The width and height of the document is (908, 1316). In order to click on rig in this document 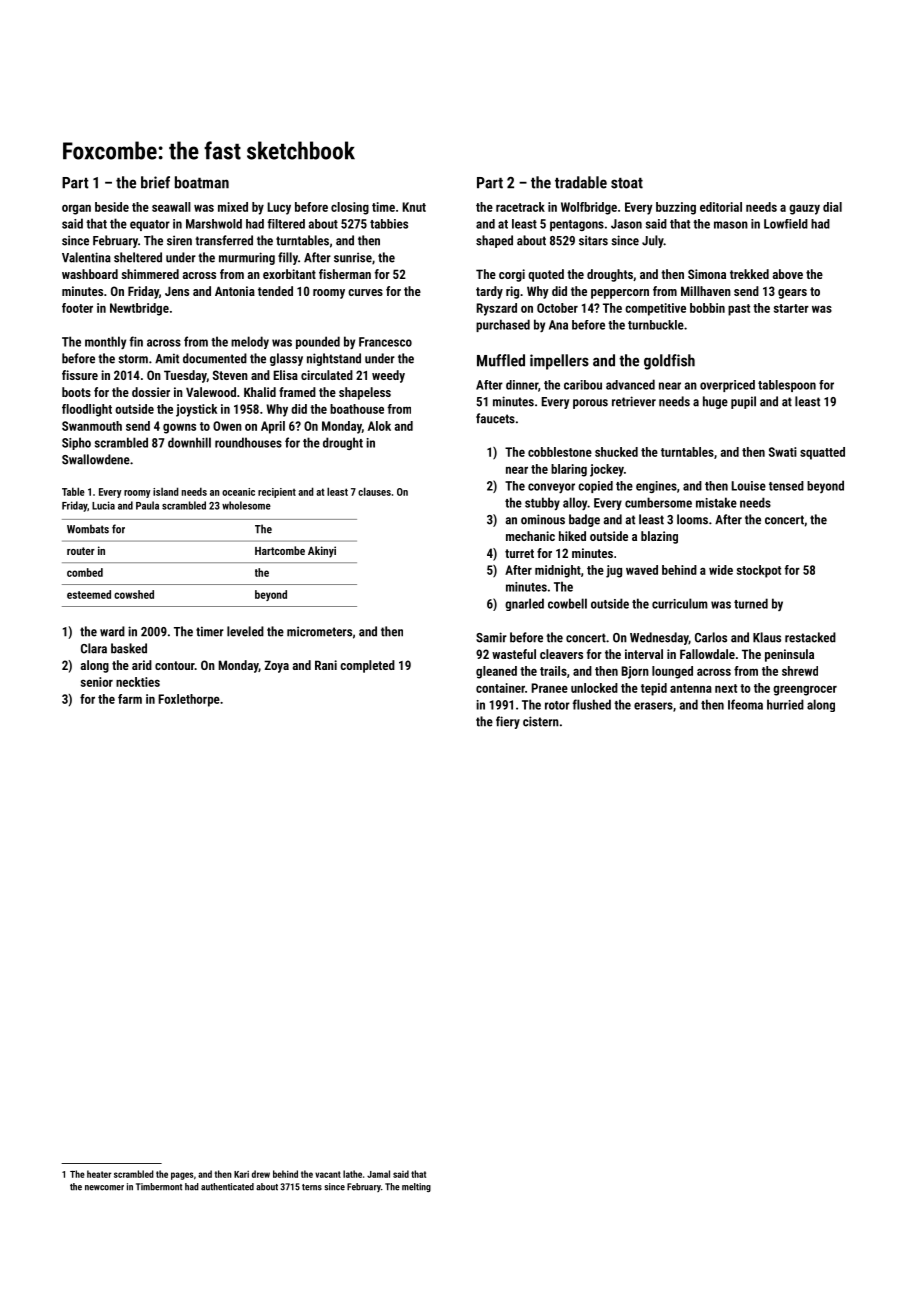, I will do `click(512, 292)`.
